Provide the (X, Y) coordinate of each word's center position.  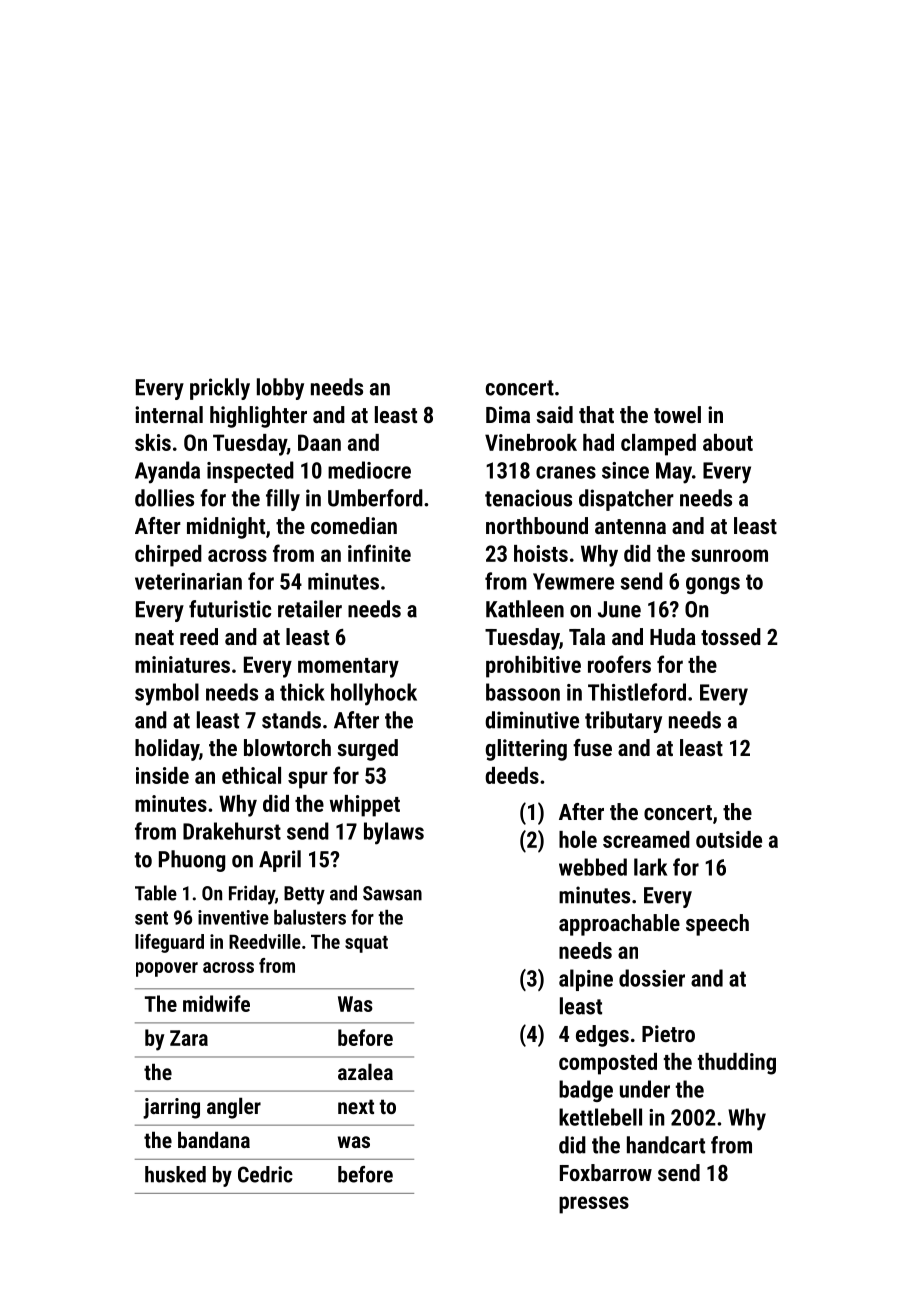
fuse (592, 747)
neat (154, 637)
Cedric (265, 1174)
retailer (310, 609)
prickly (220, 389)
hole (578, 839)
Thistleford (637, 692)
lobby (280, 389)
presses (594, 1205)
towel (677, 414)
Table (156, 893)
